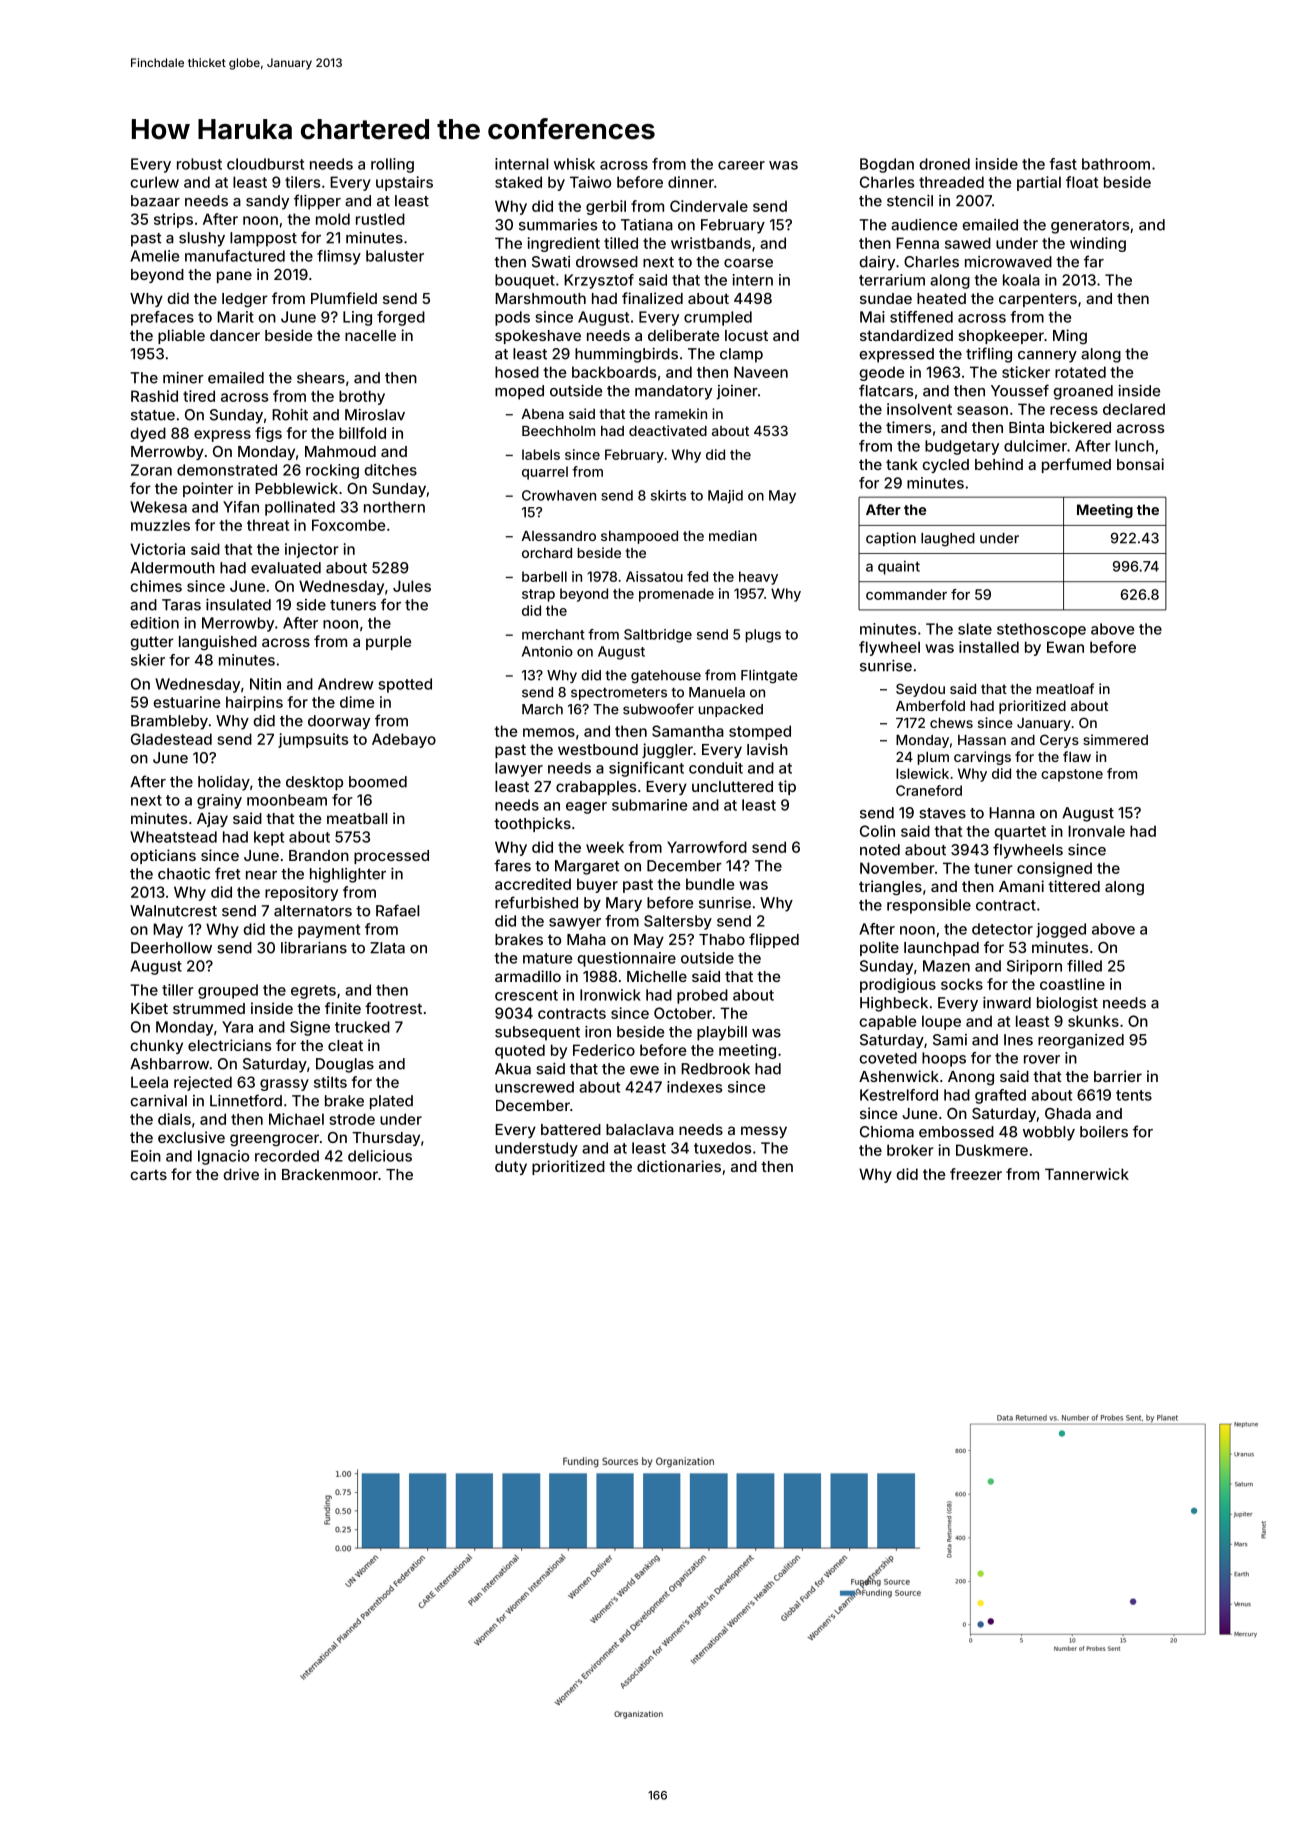  Describe the element at coordinates (707, 847) in the screenshot. I see `Yarrowford` at that location.
